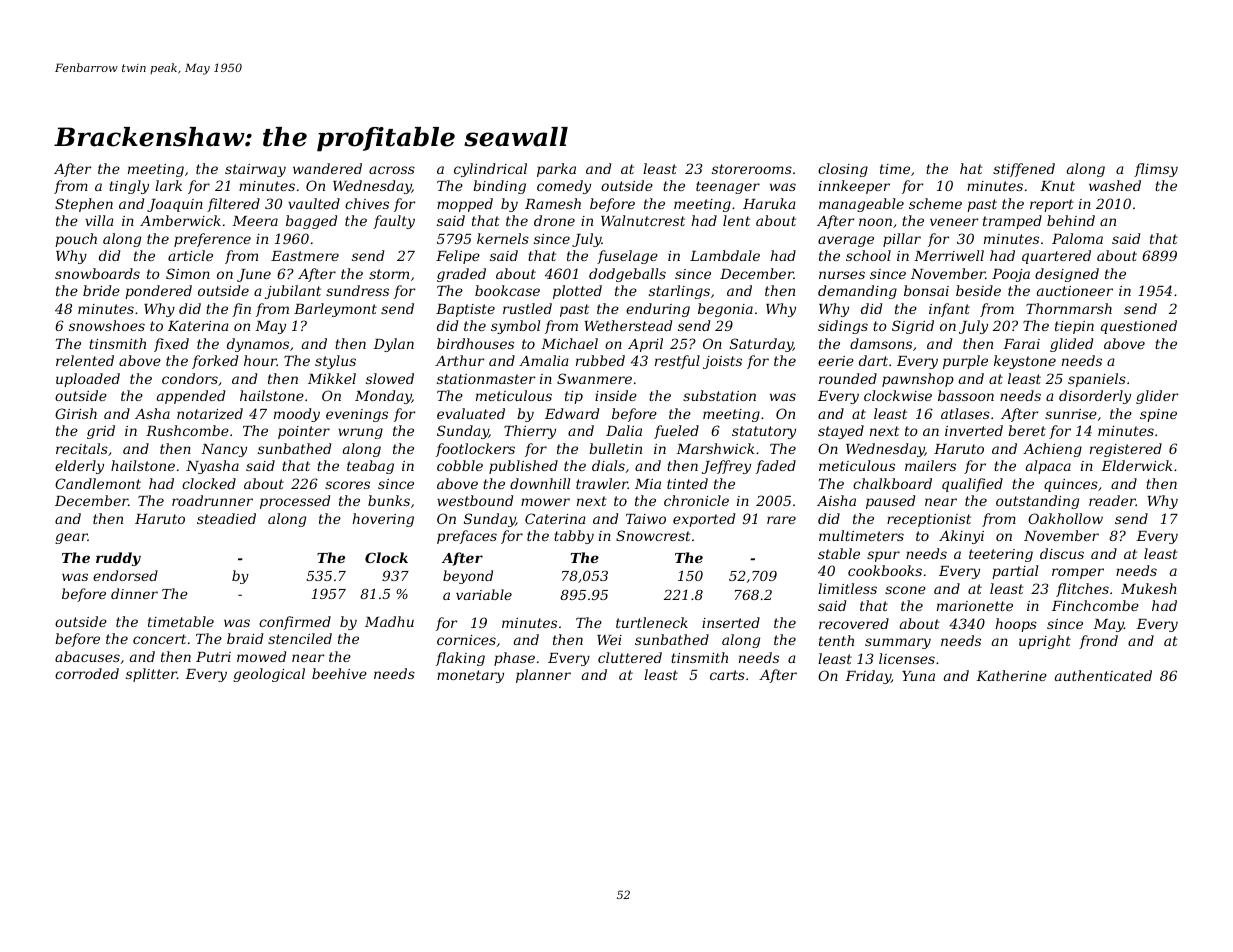 The width and height of the document is (1233, 952). What do you see at coordinates (1097, 380) in the document?
I see `spaniels` at bounding box center [1097, 380].
